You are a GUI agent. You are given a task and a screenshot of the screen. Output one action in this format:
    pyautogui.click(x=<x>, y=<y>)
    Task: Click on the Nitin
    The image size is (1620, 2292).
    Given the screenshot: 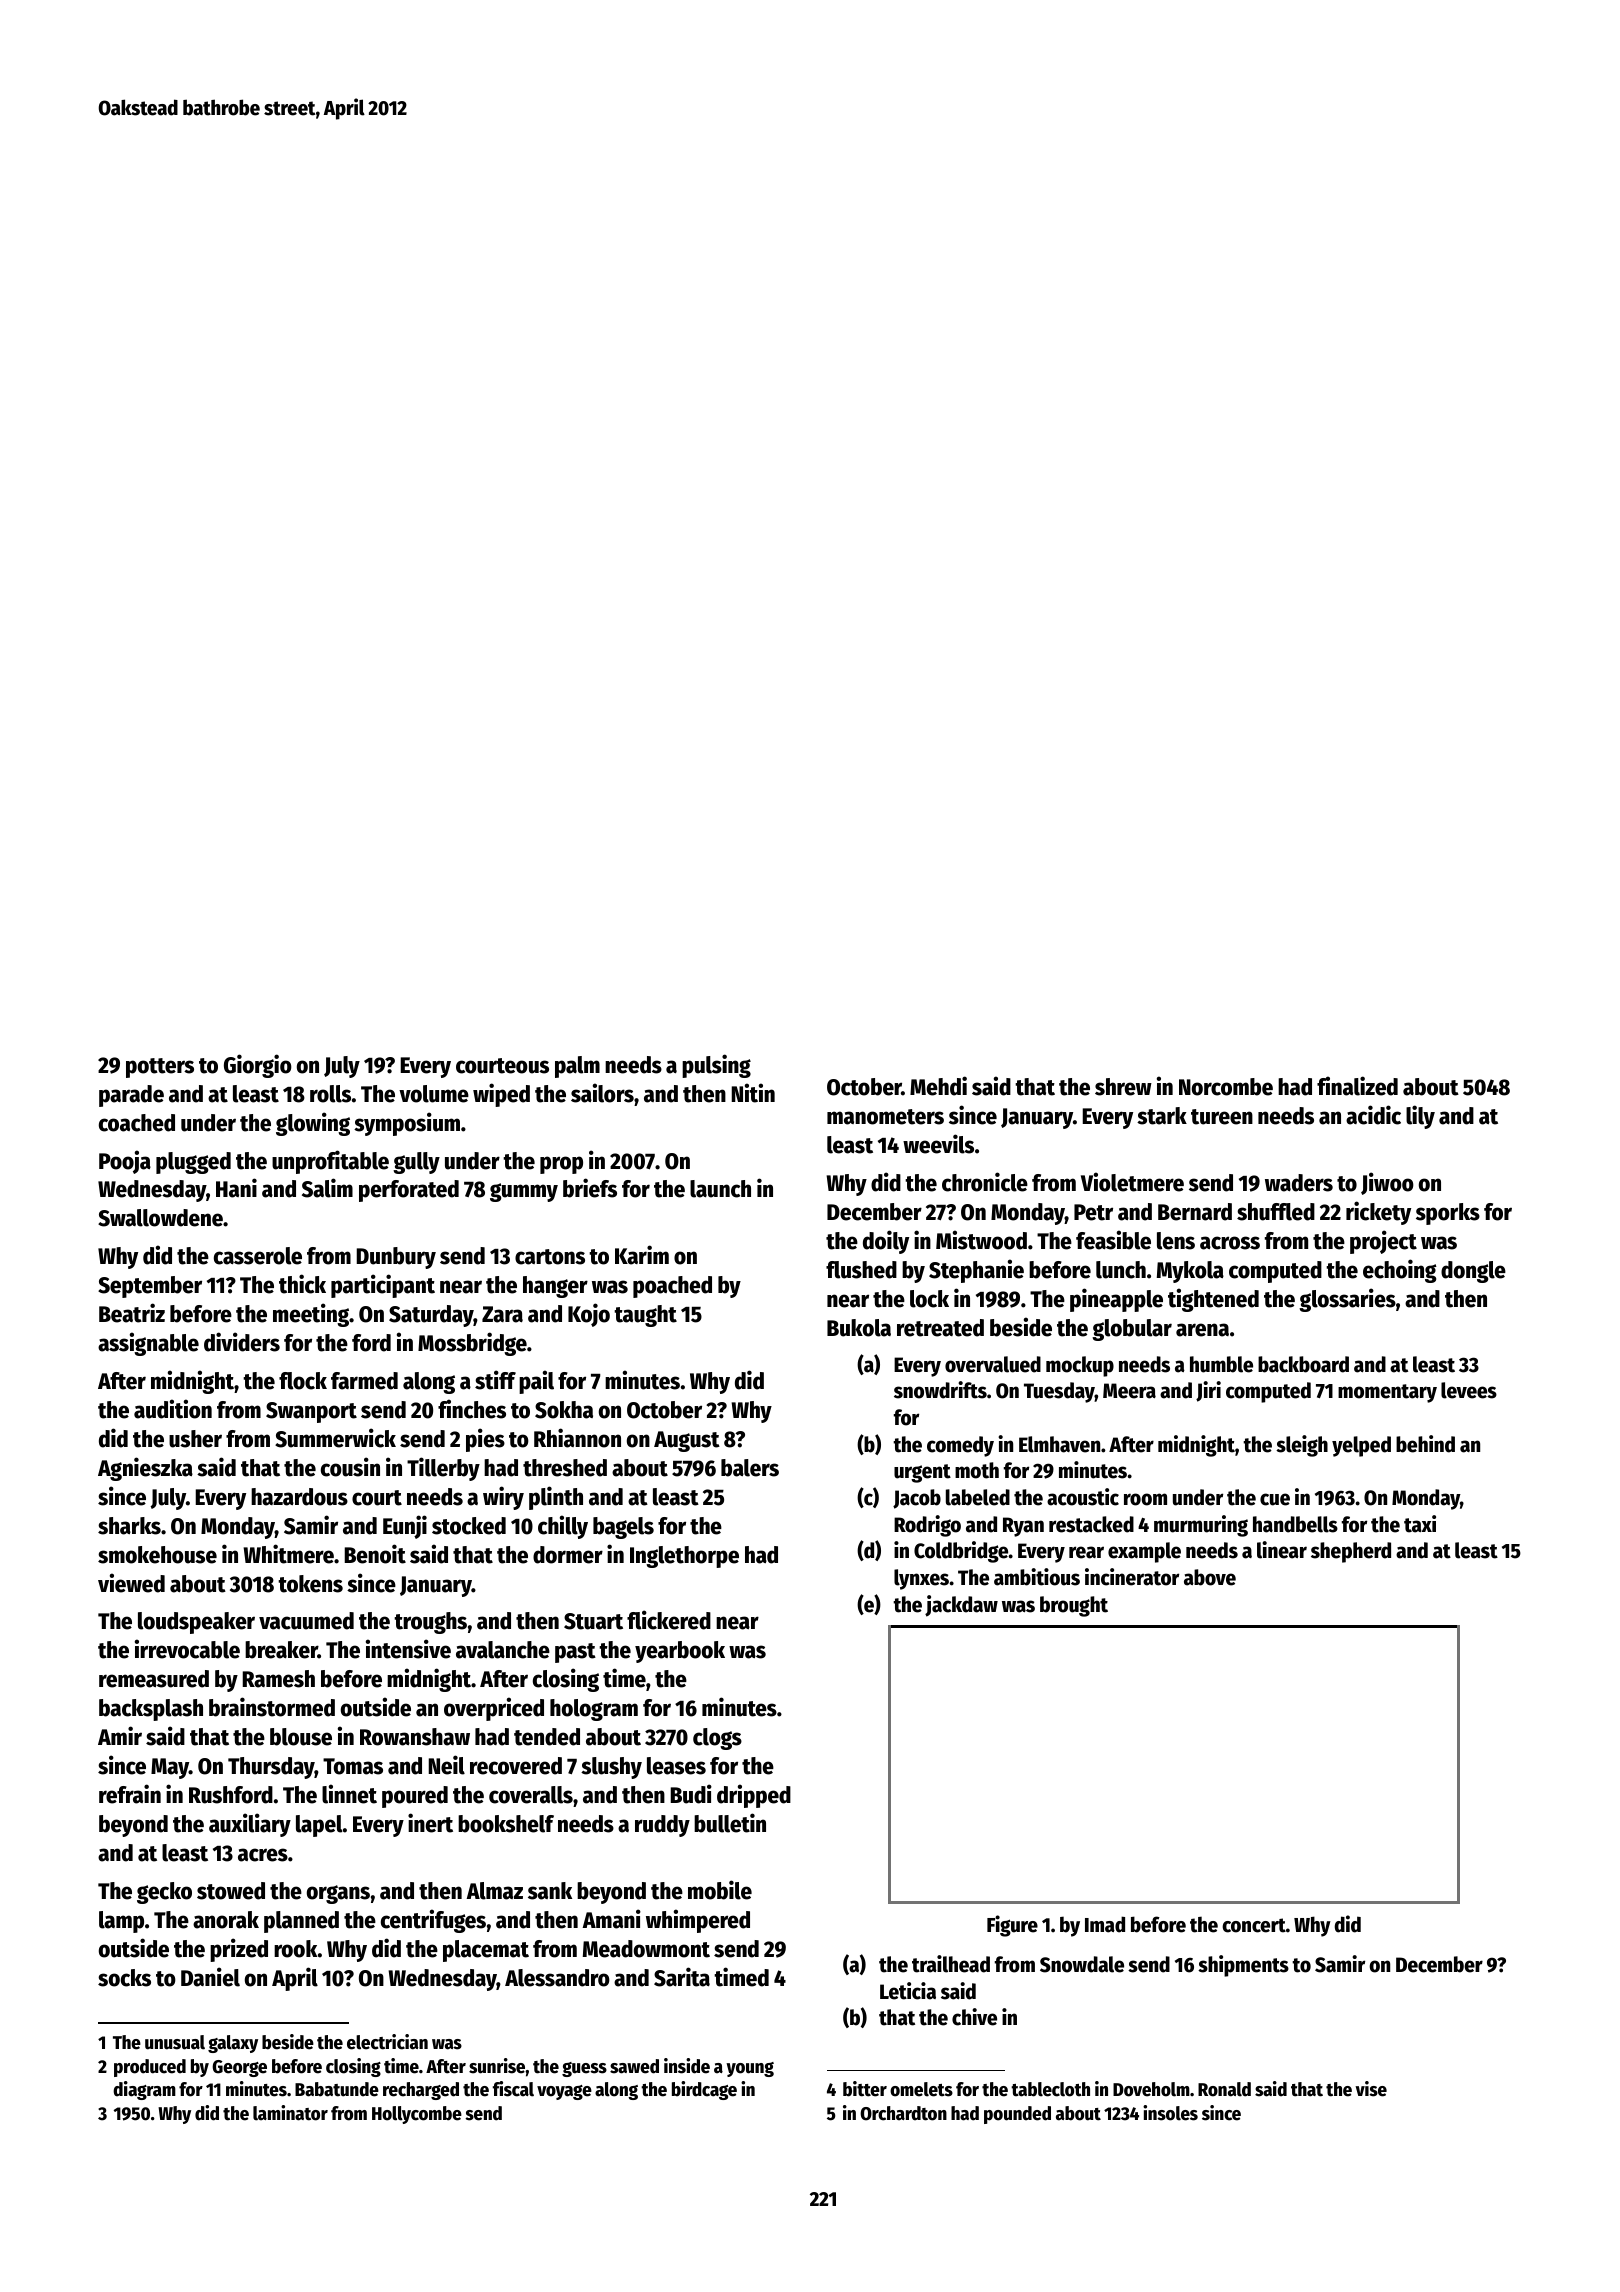 What is the action you would take?
    pyautogui.click(x=753, y=1093)
